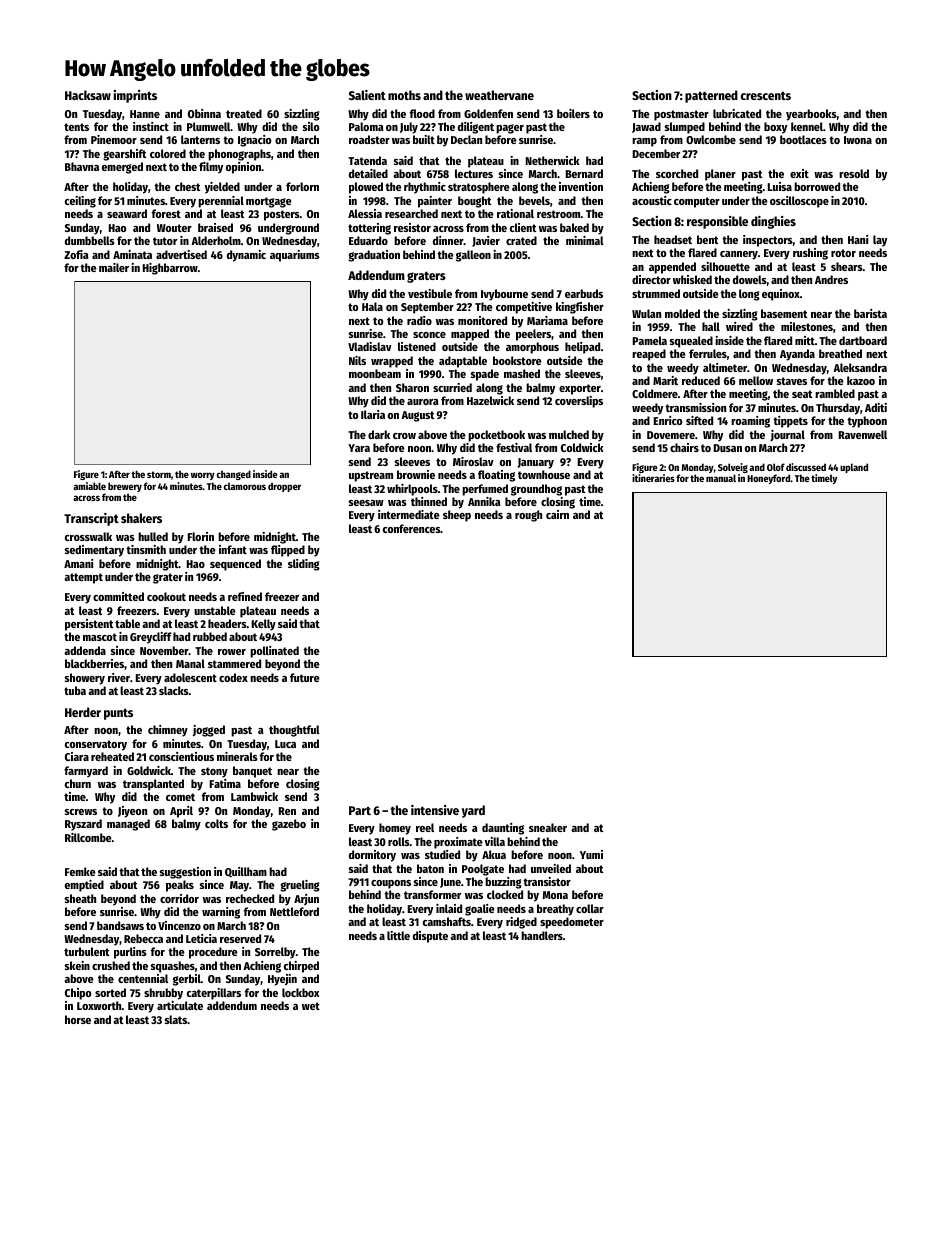 The height and width of the document is (1233, 952). I want to click on dispute, so click(430, 937).
